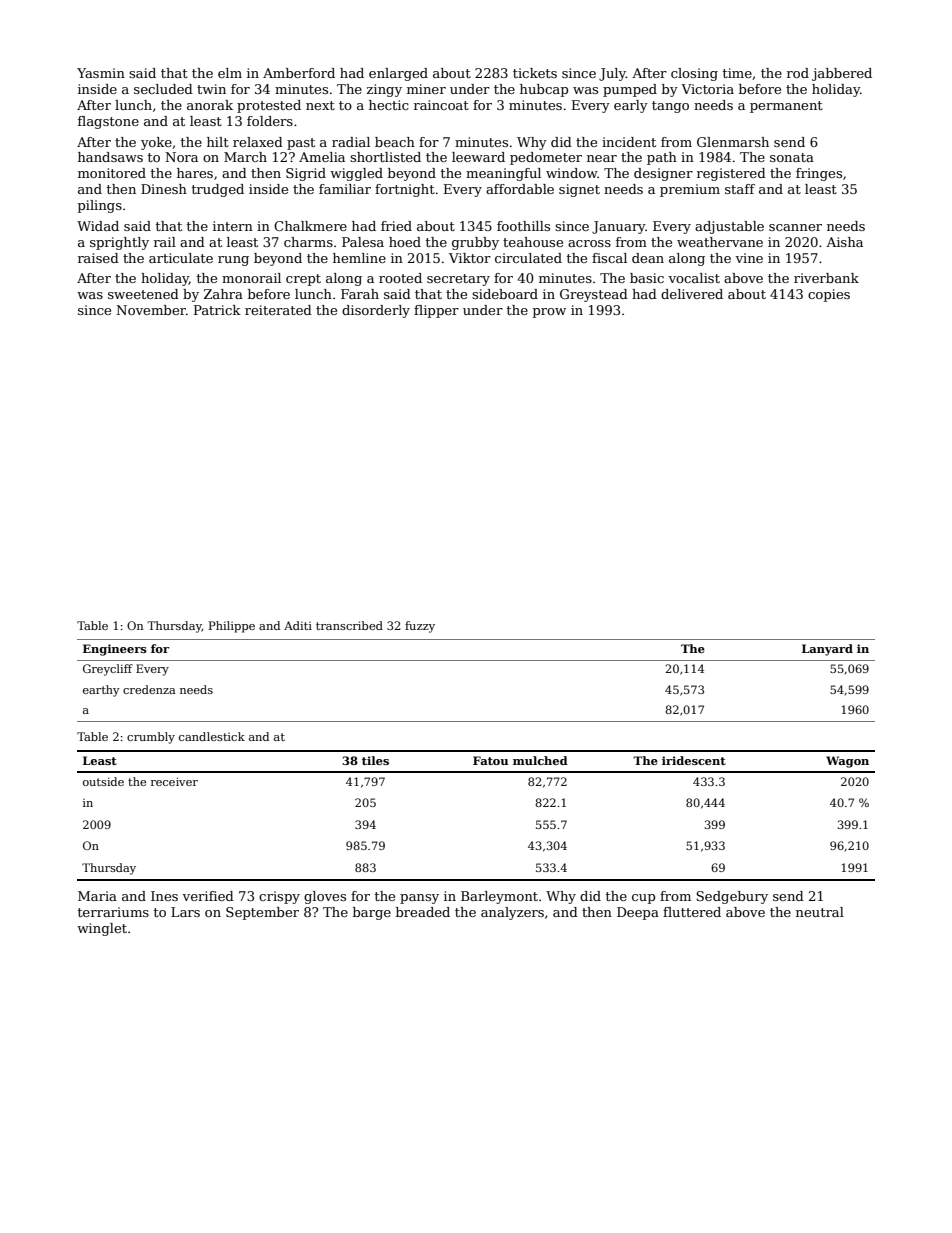  What do you see at coordinates (829, 295) in the document?
I see `copies` at bounding box center [829, 295].
